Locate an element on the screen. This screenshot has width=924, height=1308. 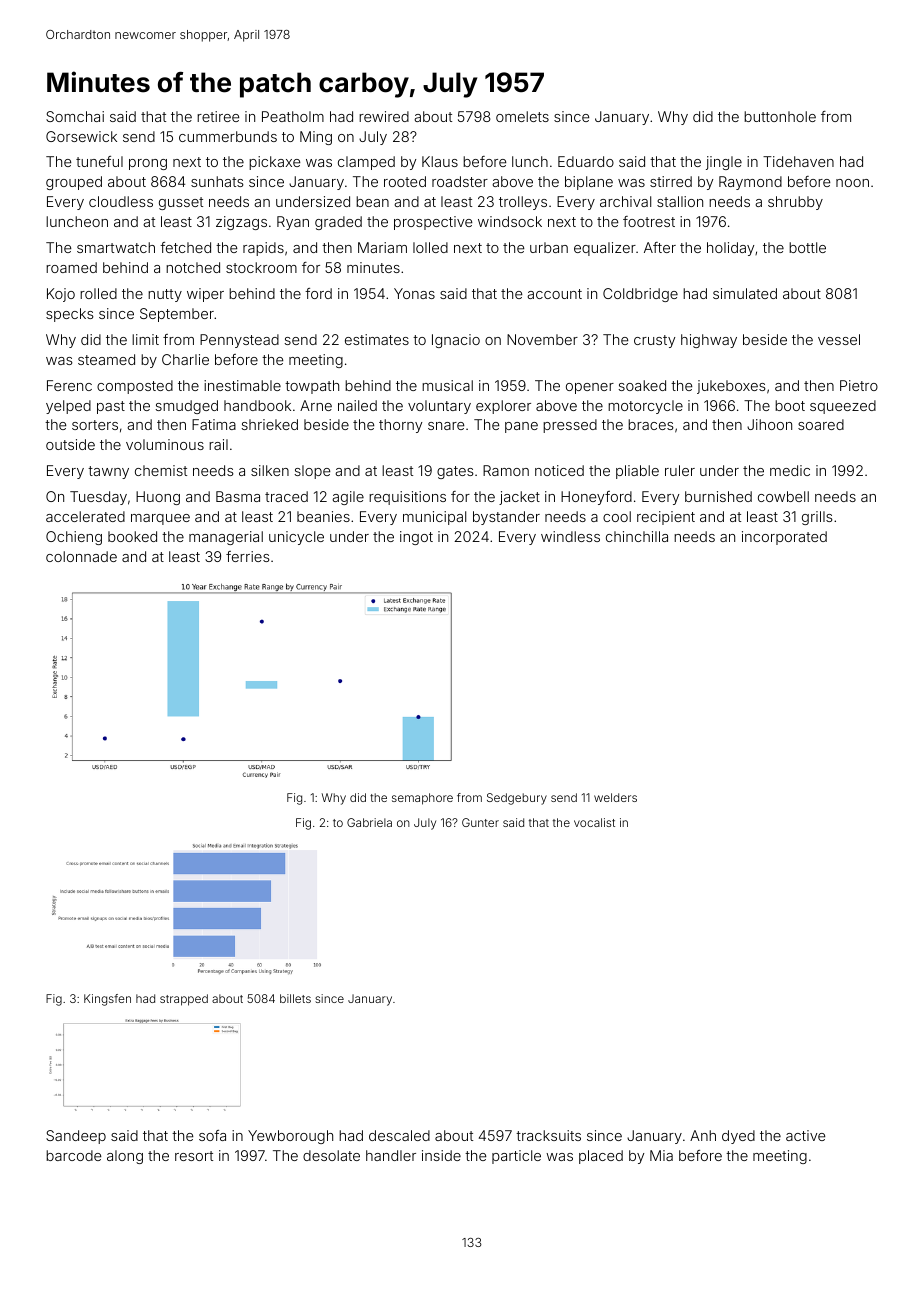
descaled is located at coordinates (399, 1135).
